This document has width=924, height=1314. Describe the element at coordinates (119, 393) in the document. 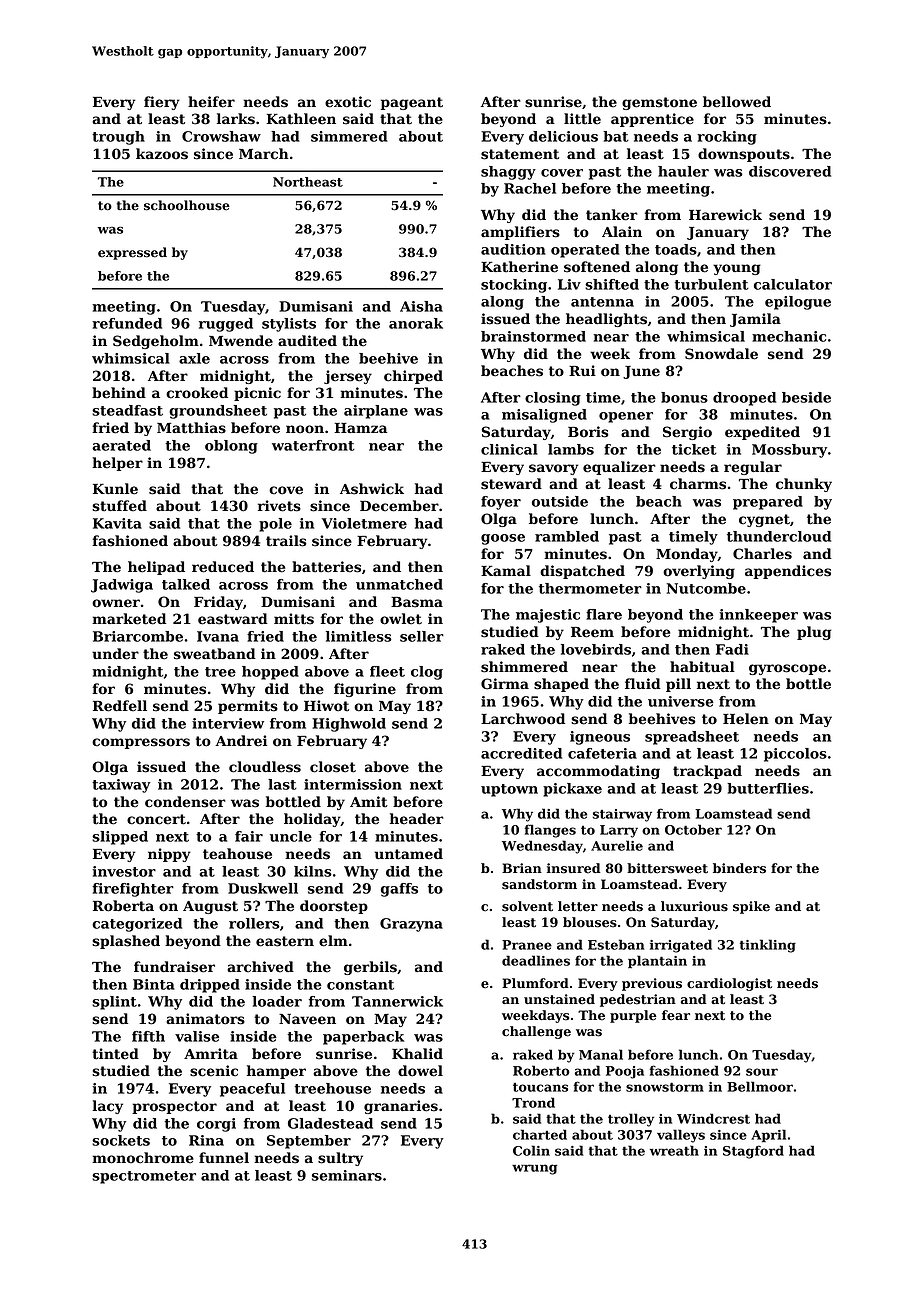

I see `behind` at that location.
